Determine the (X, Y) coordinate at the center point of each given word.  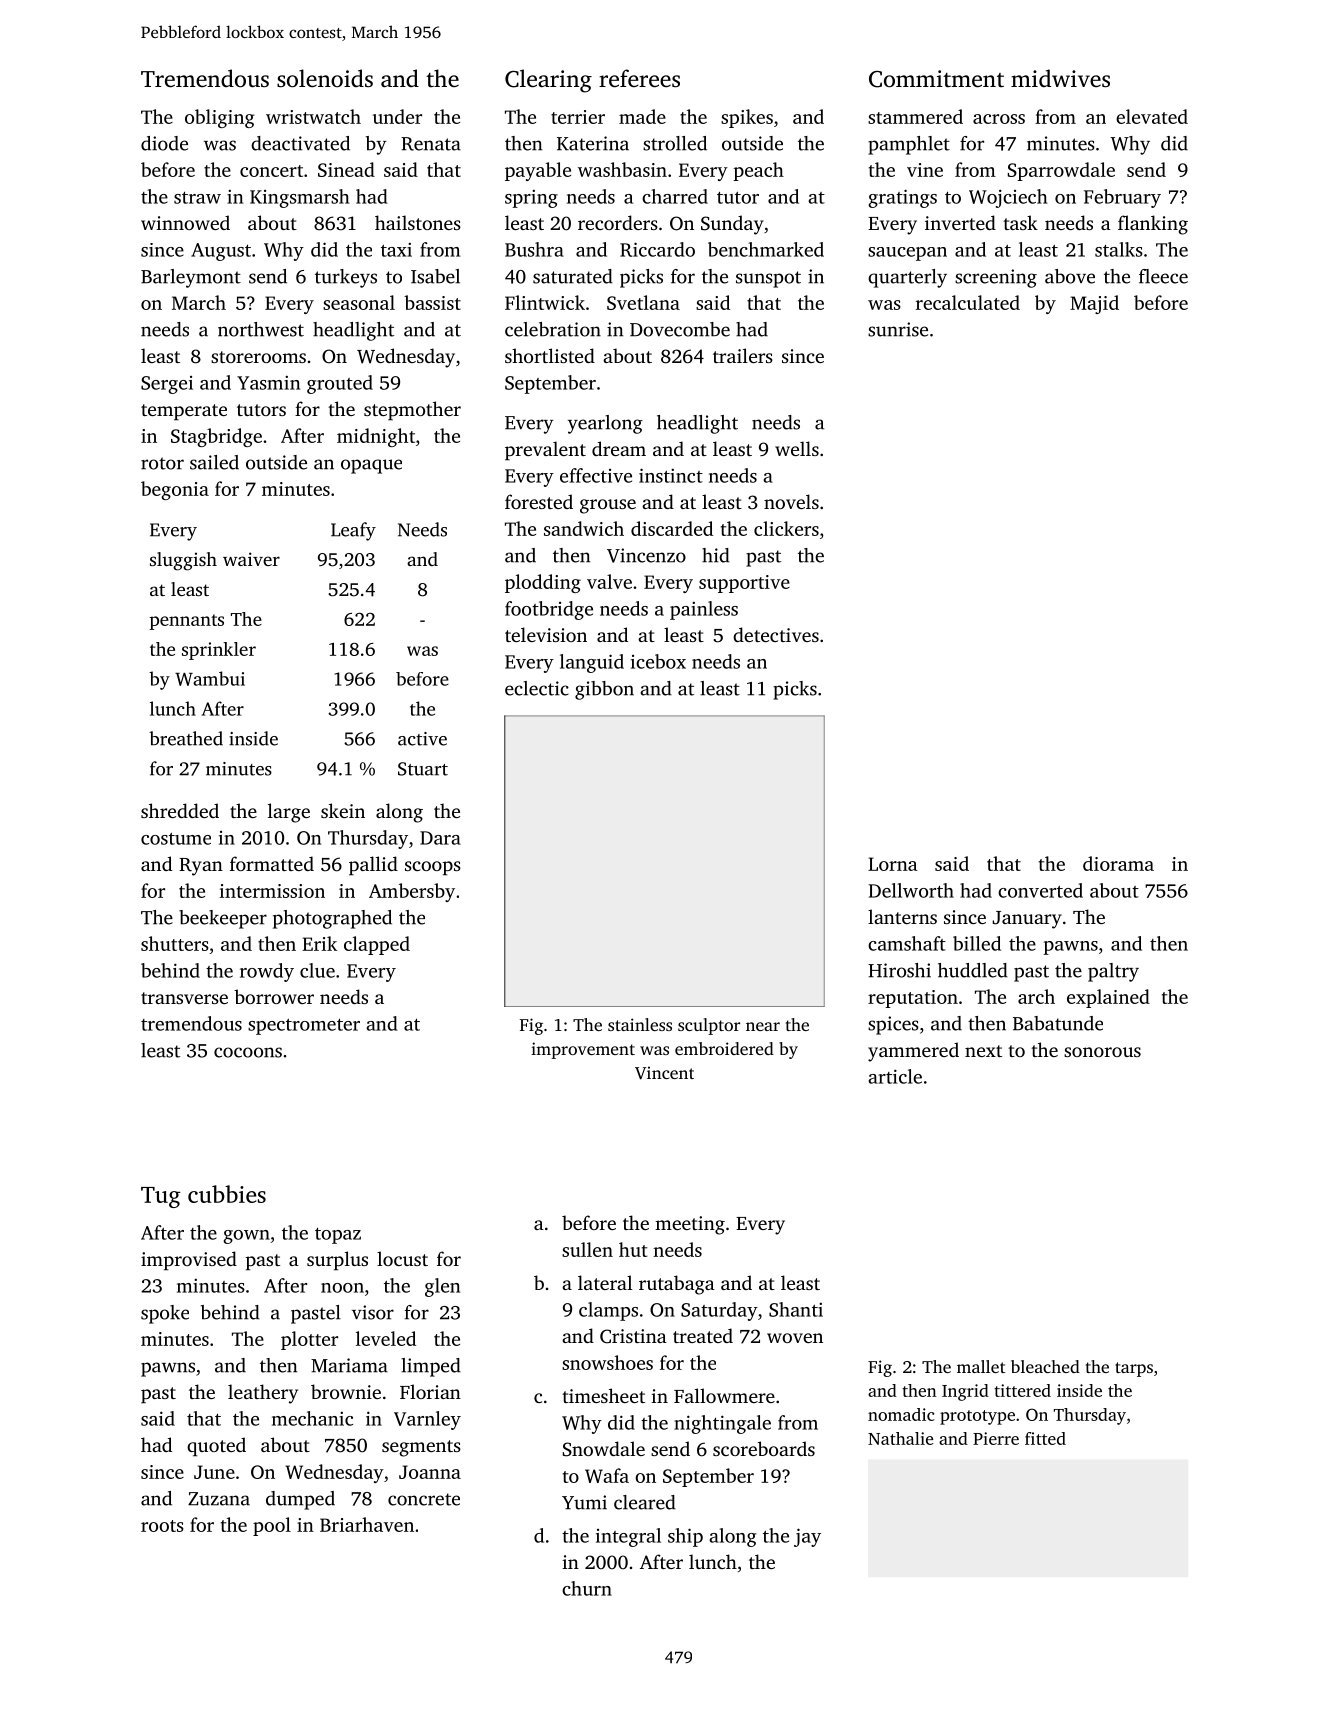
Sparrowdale (1061, 171)
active (422, 739)
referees (639, 78)
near (763, 1026)
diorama (1118, 863)
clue (317, 970)
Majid (1094, 304)
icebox (658, 661)
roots (162, 1526)
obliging (220, 118)
